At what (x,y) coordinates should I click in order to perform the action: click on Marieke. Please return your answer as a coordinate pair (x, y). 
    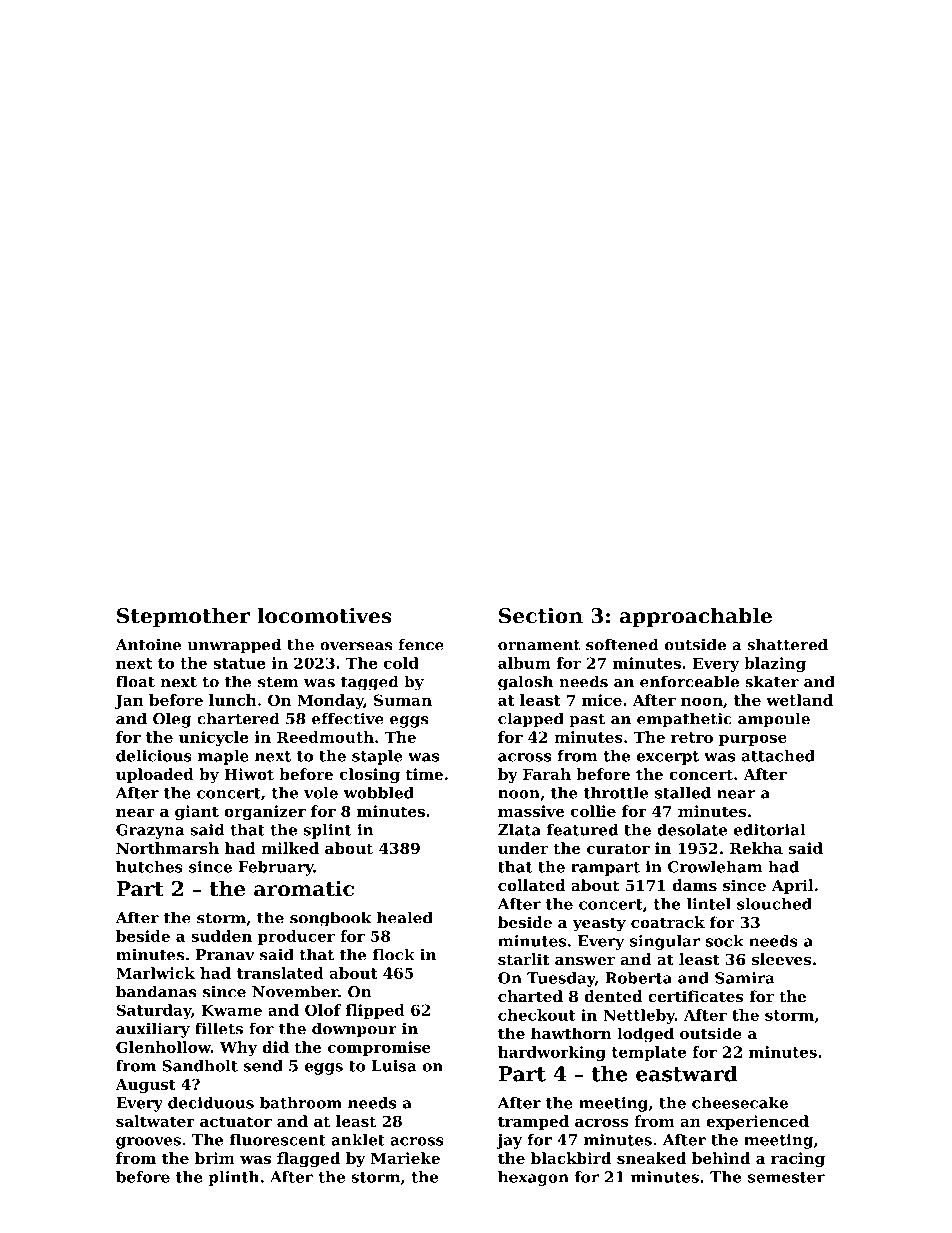
    Looking at the image, I should click on (405, 1158).
